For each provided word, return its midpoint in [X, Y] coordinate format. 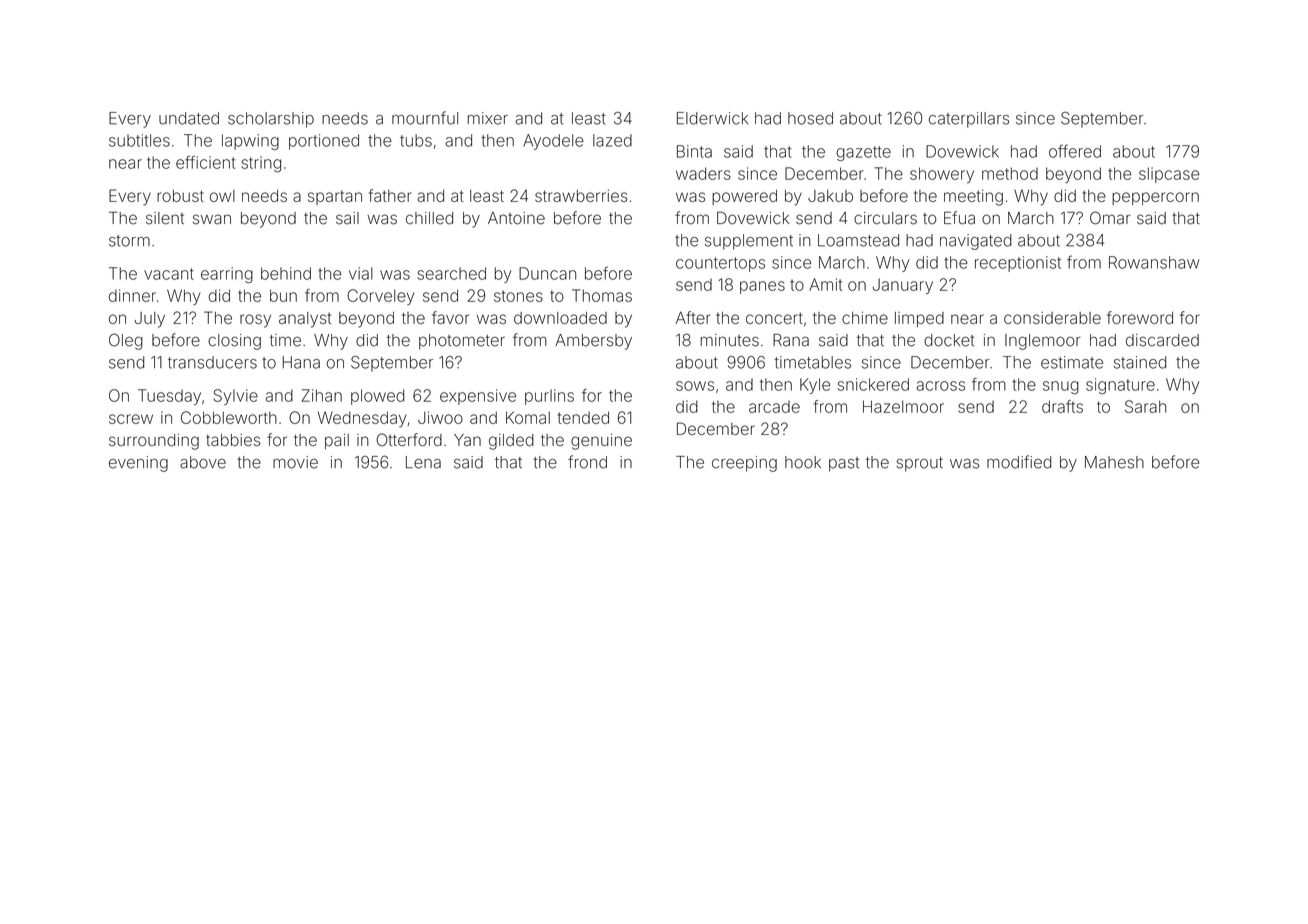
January [902, 286]
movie [295, 462]
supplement [749, 242]
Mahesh [1114, 462]
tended [583, 417]
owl [222, 196]
